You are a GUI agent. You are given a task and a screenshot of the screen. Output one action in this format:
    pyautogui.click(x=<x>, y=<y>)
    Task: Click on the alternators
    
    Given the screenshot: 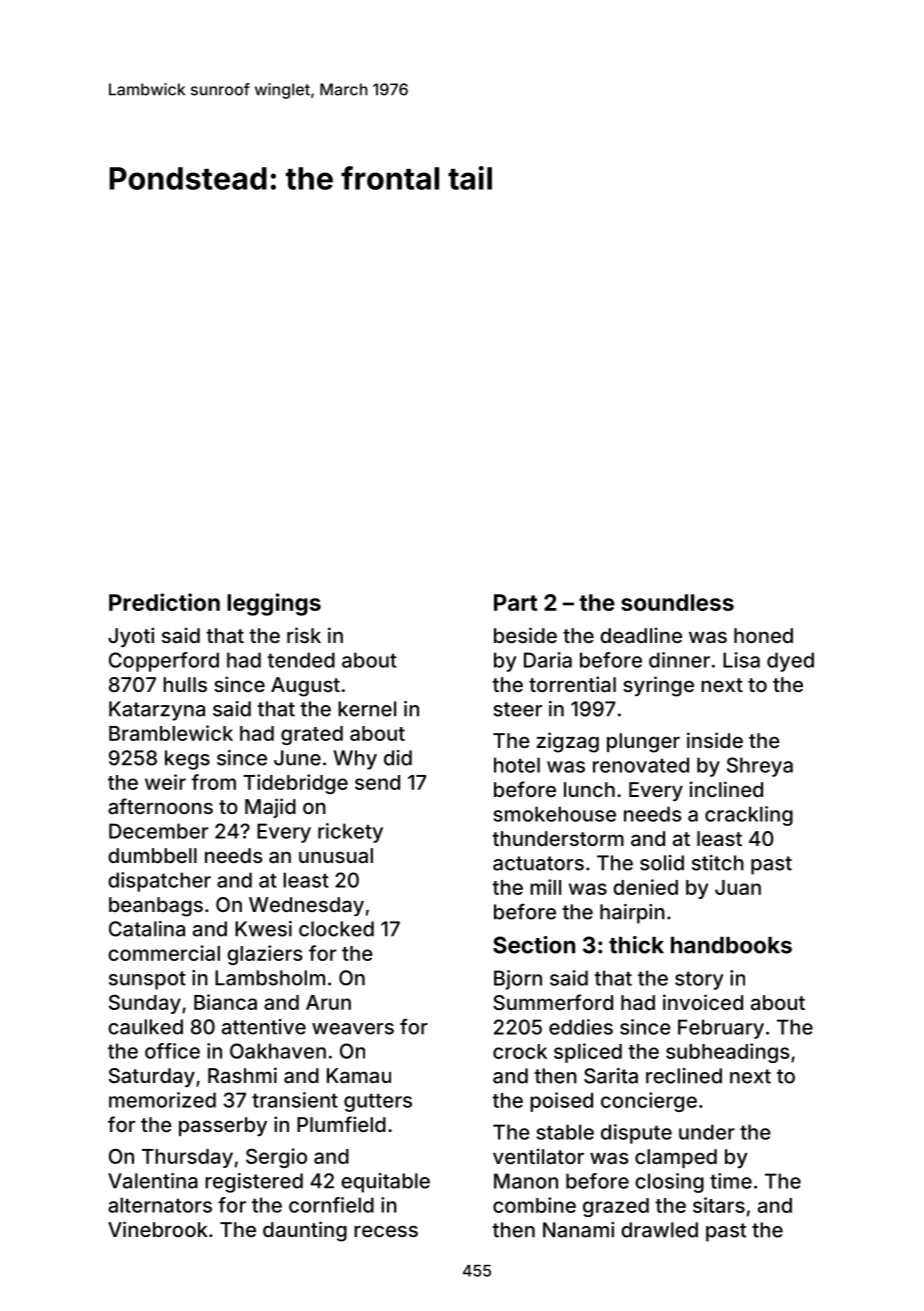 What is the action you would take?
    pyautogui.click(x=160, y=1205)
